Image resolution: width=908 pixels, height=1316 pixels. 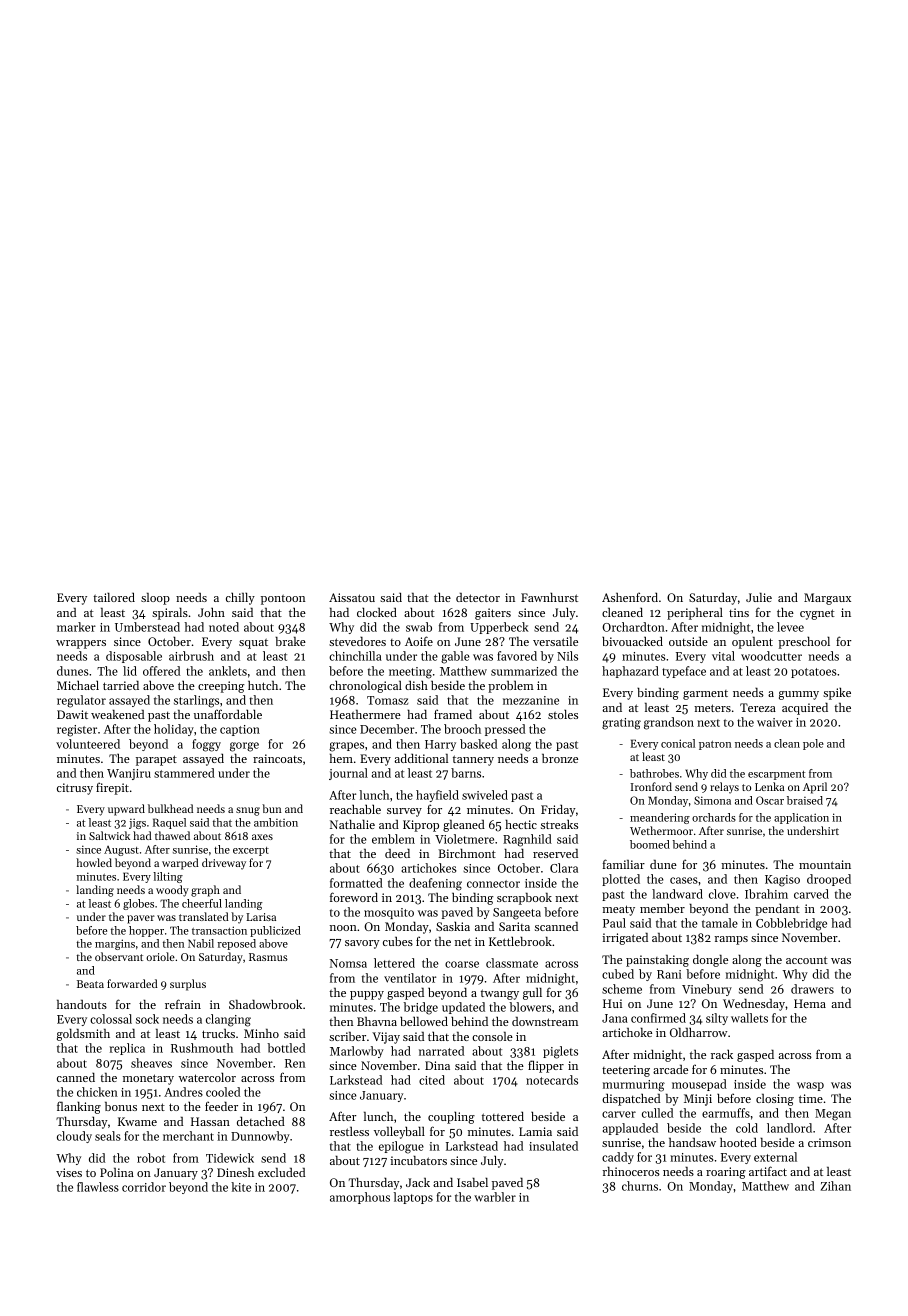 What do you see at coordinates (418, 1160) in the screenshot?
I see `incubators` at bounding box center [418, 1160].
